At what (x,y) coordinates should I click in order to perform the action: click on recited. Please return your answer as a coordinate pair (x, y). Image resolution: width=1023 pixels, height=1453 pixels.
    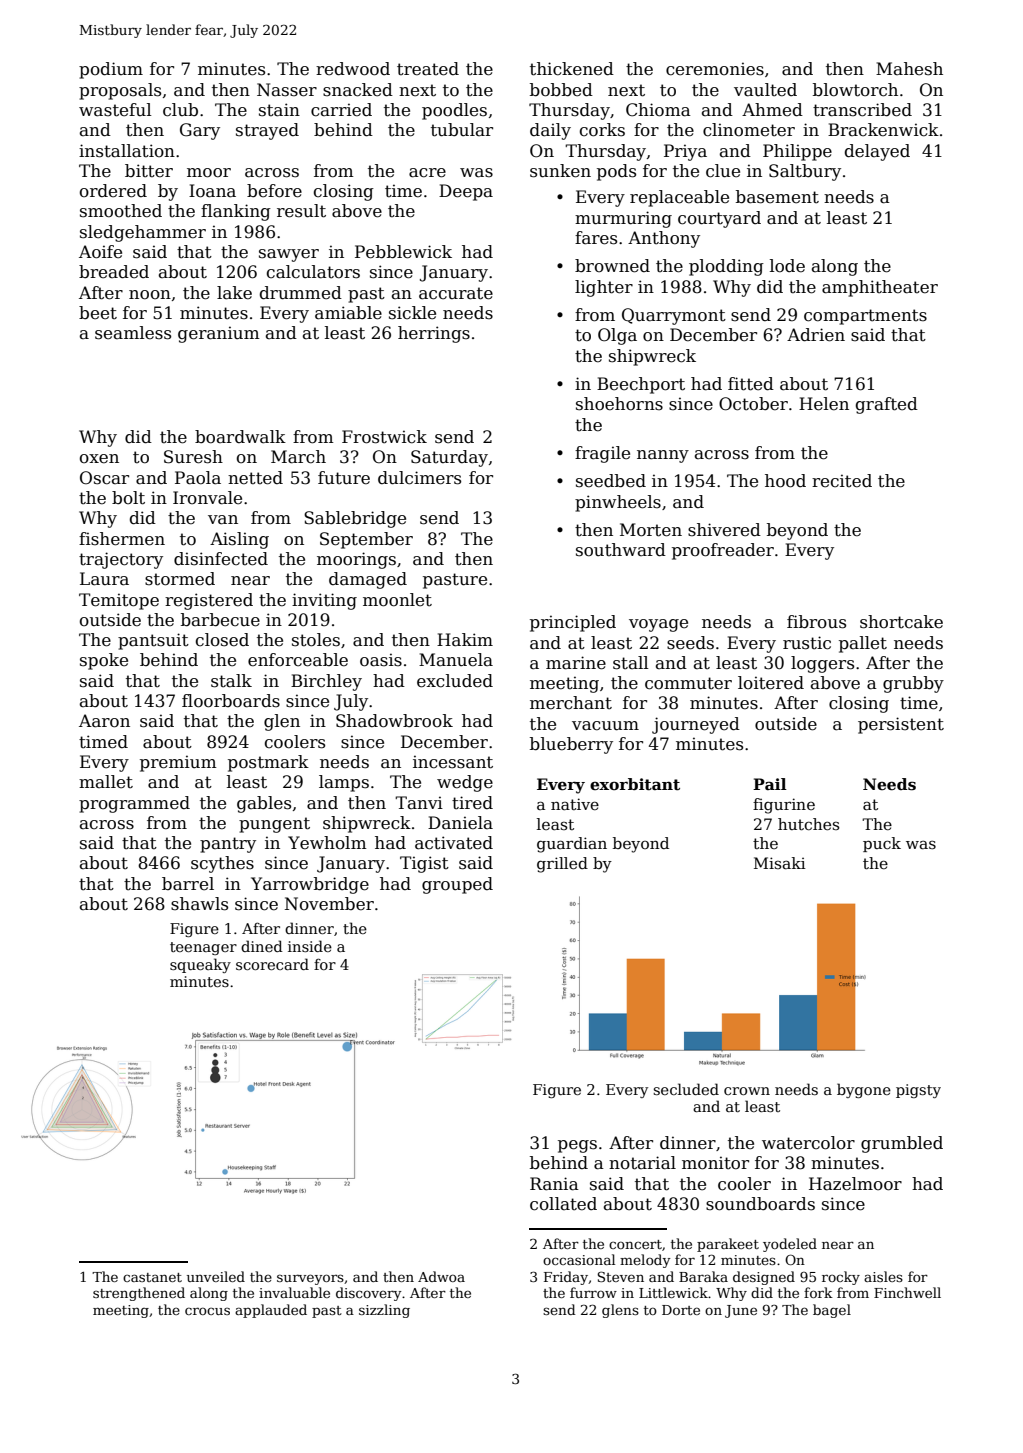
    Looking at the image, I should click on (842, 481).
